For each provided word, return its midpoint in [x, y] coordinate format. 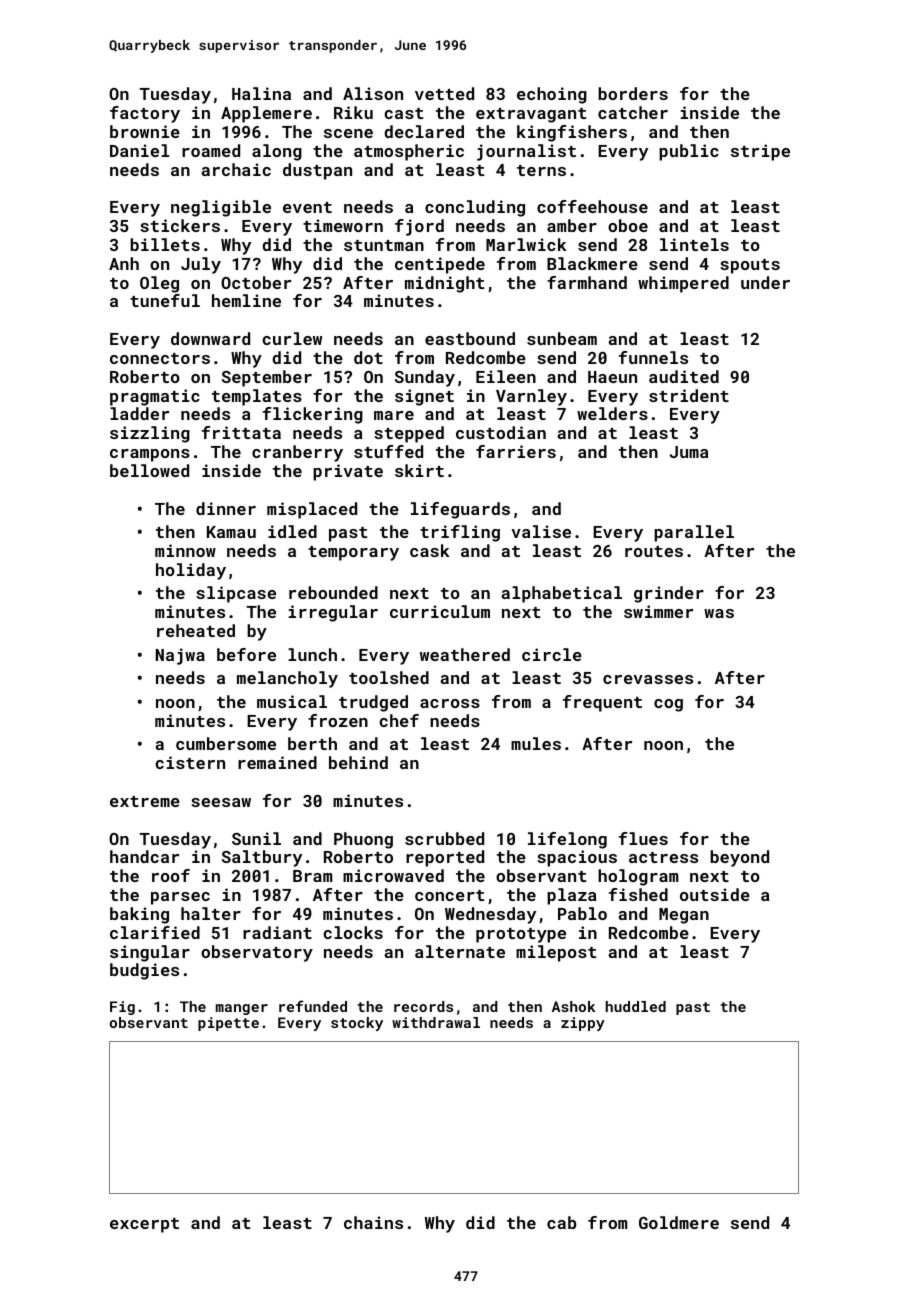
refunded [313, 1006]
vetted [444, 93]
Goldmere [679, 1222]
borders [633, 93]
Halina [261, 93]
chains [373, 1222]
